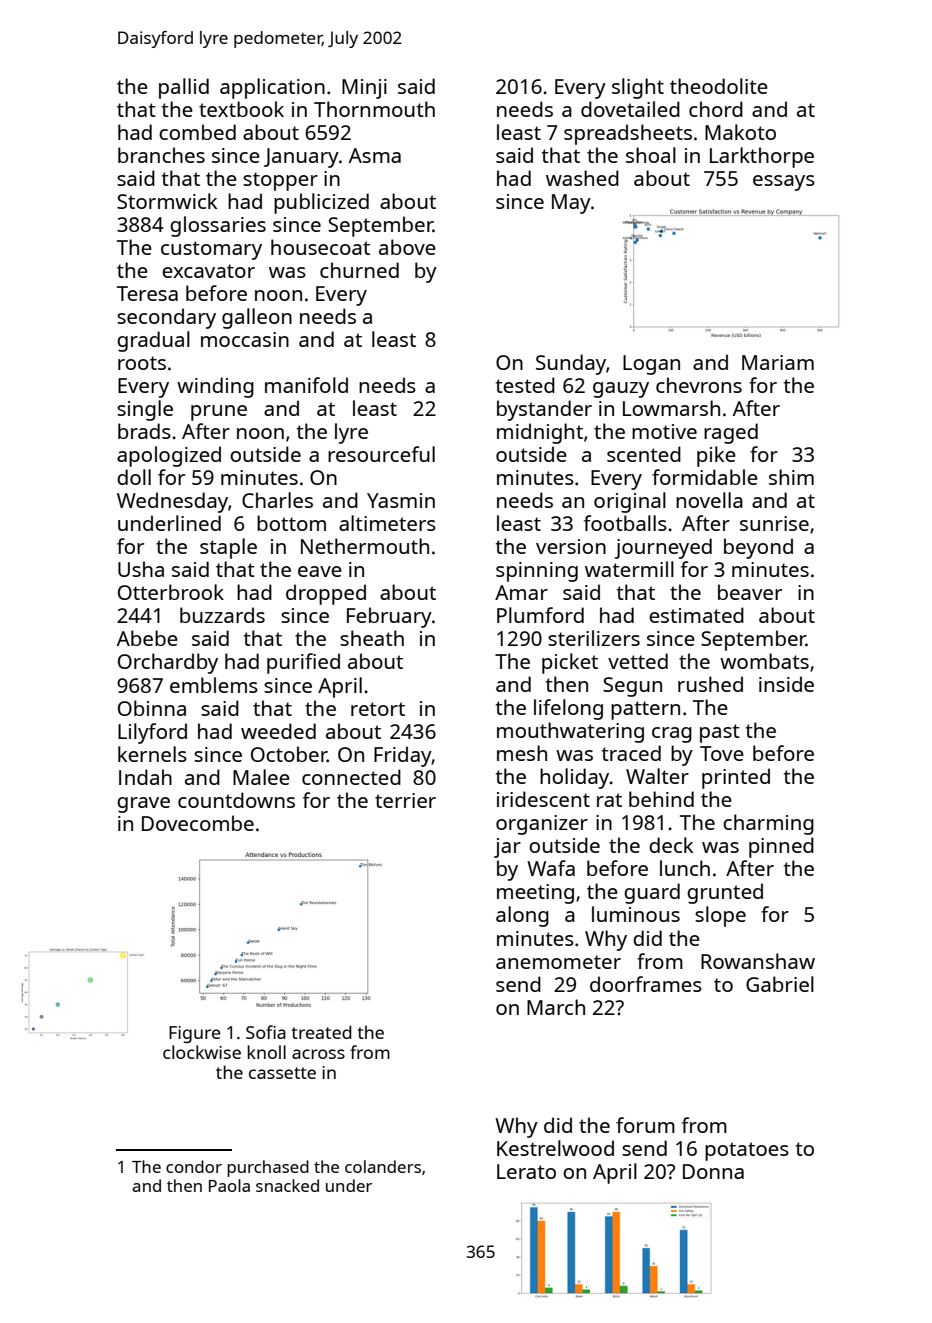 This screenshot has height=1323, width=932. I want to click on colanders, so click(383, 1166).
